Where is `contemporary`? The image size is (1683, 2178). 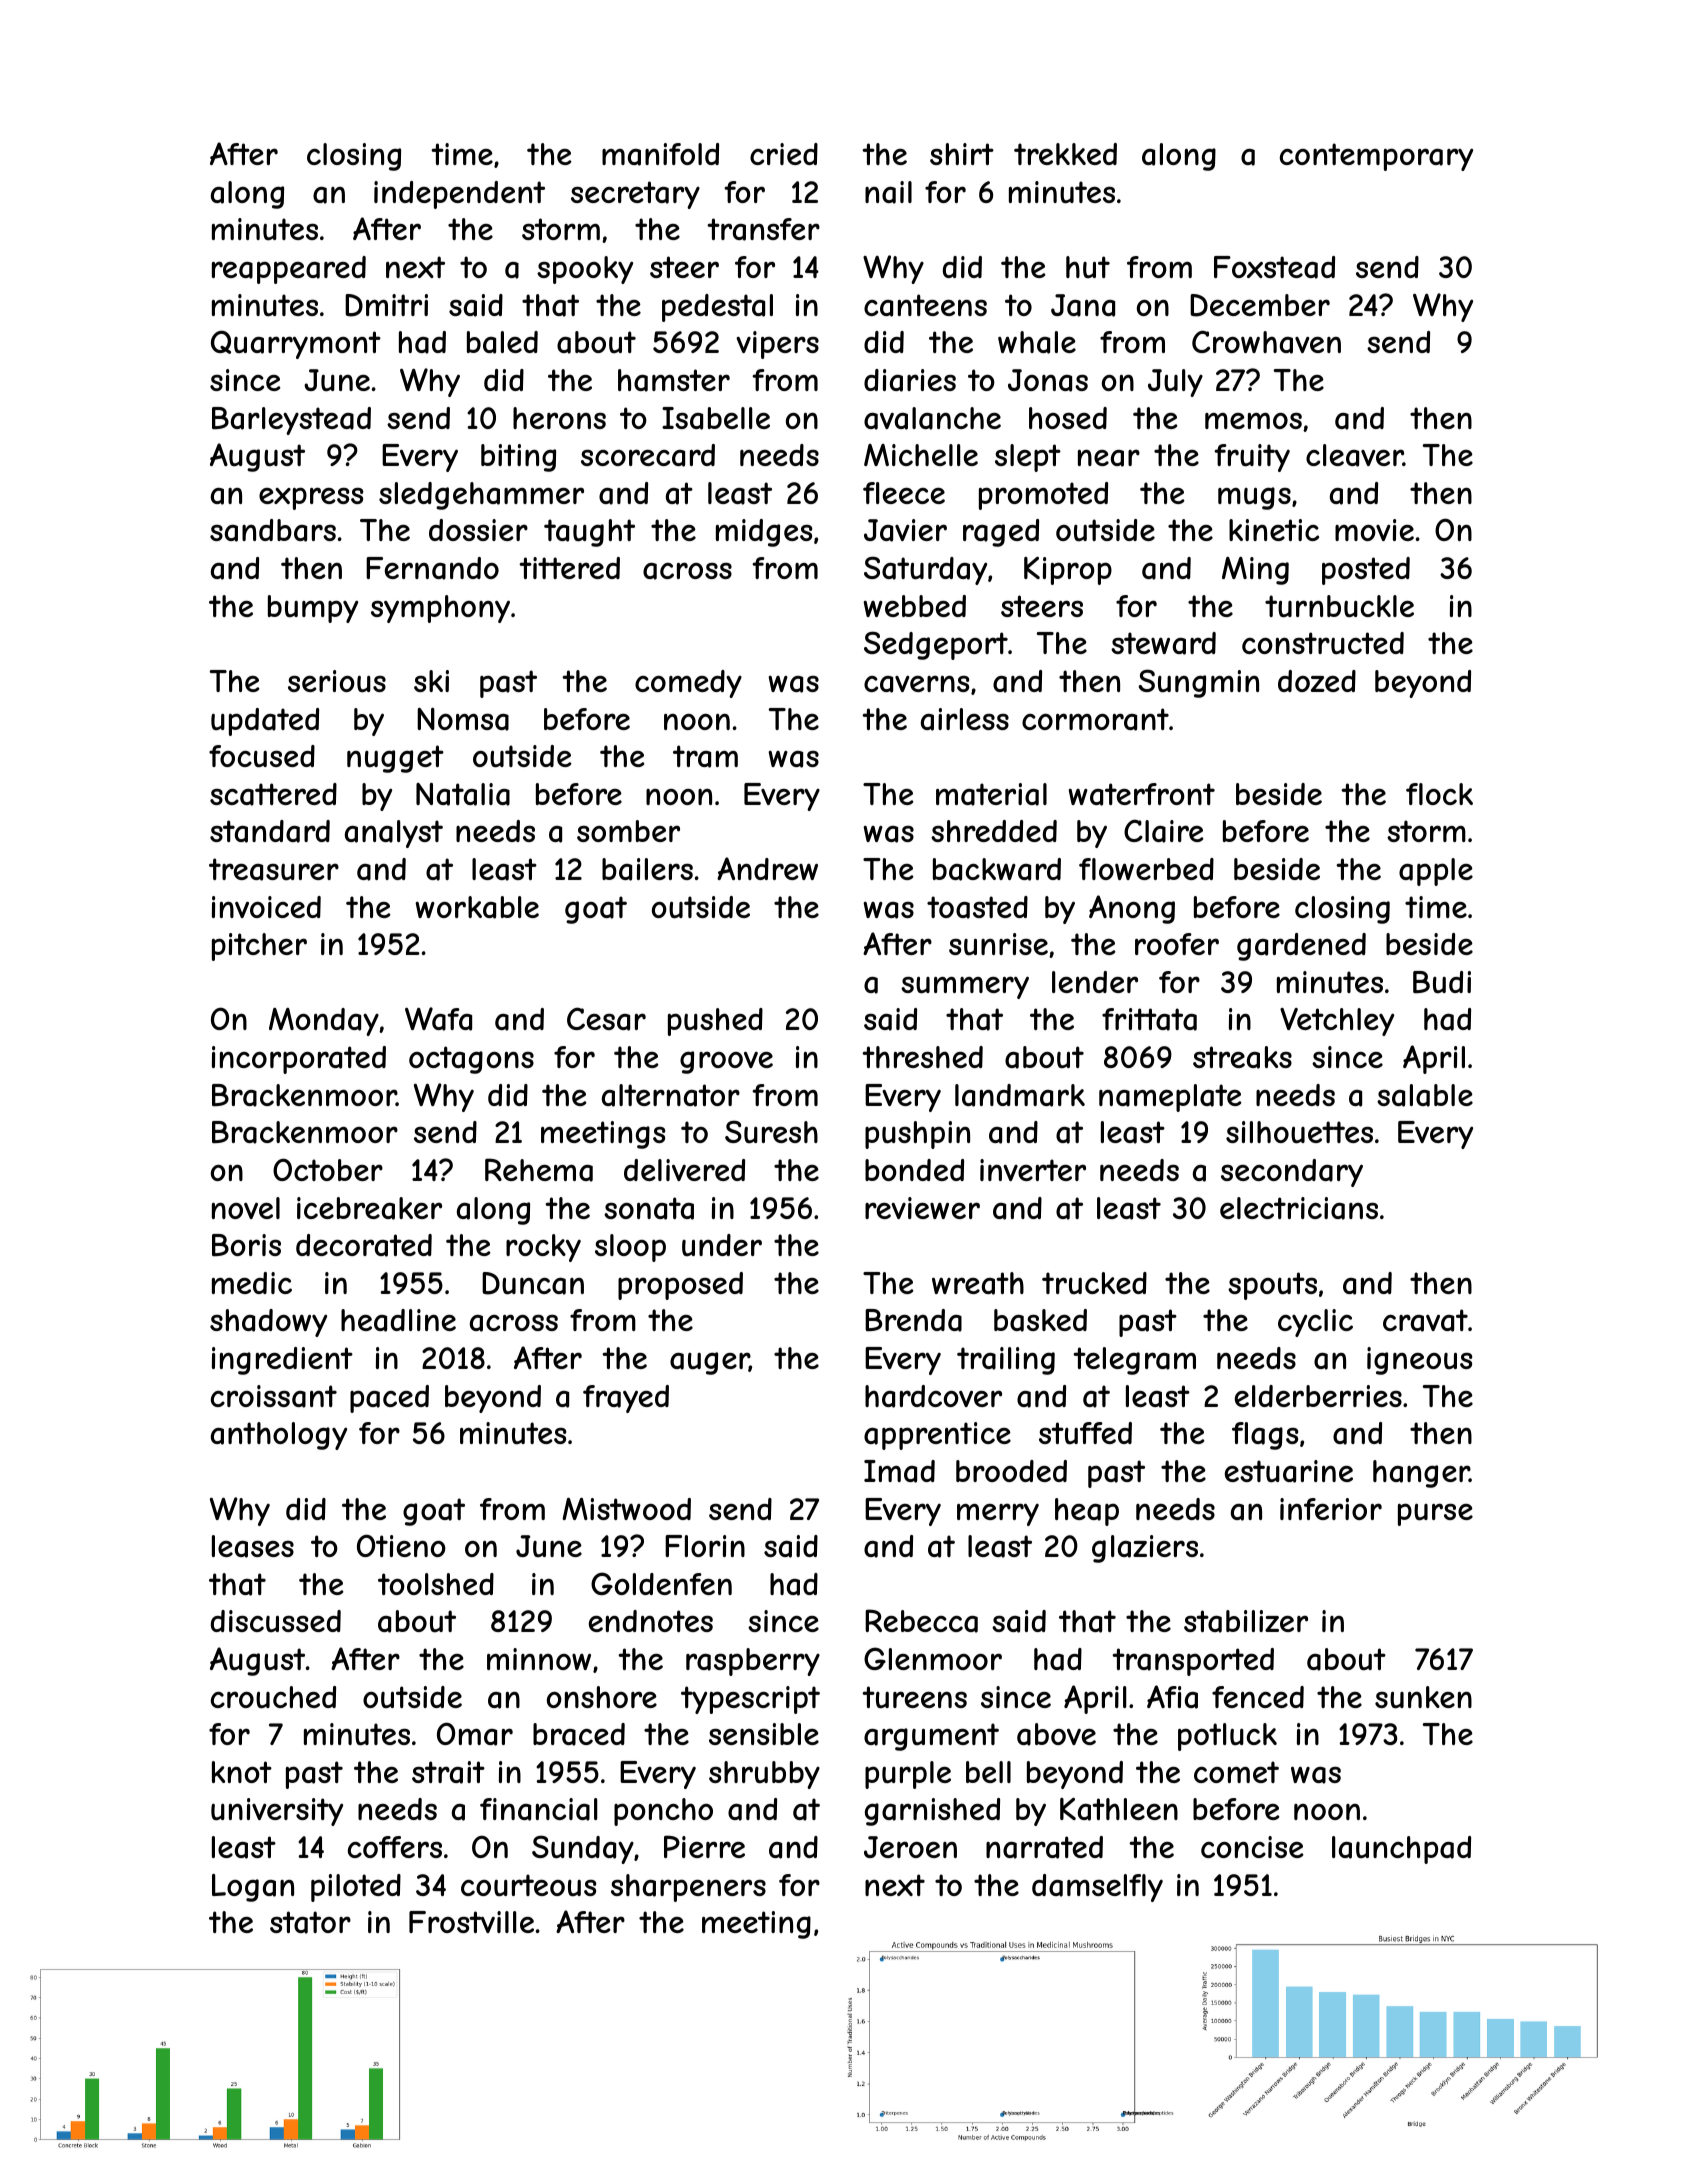 contemporary is located at coordinates (1376, 157).
